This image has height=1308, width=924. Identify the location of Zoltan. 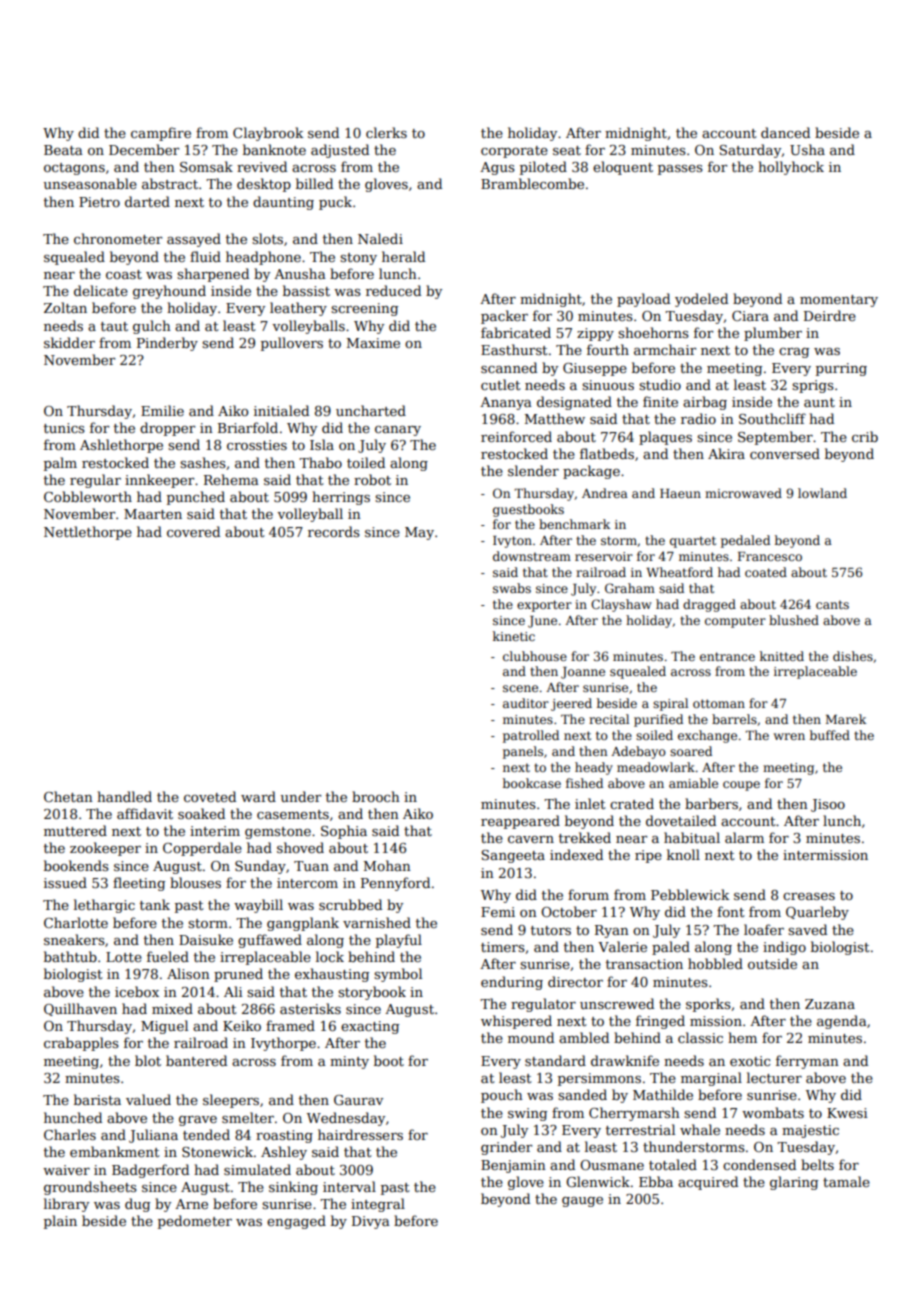
(65, 307).
